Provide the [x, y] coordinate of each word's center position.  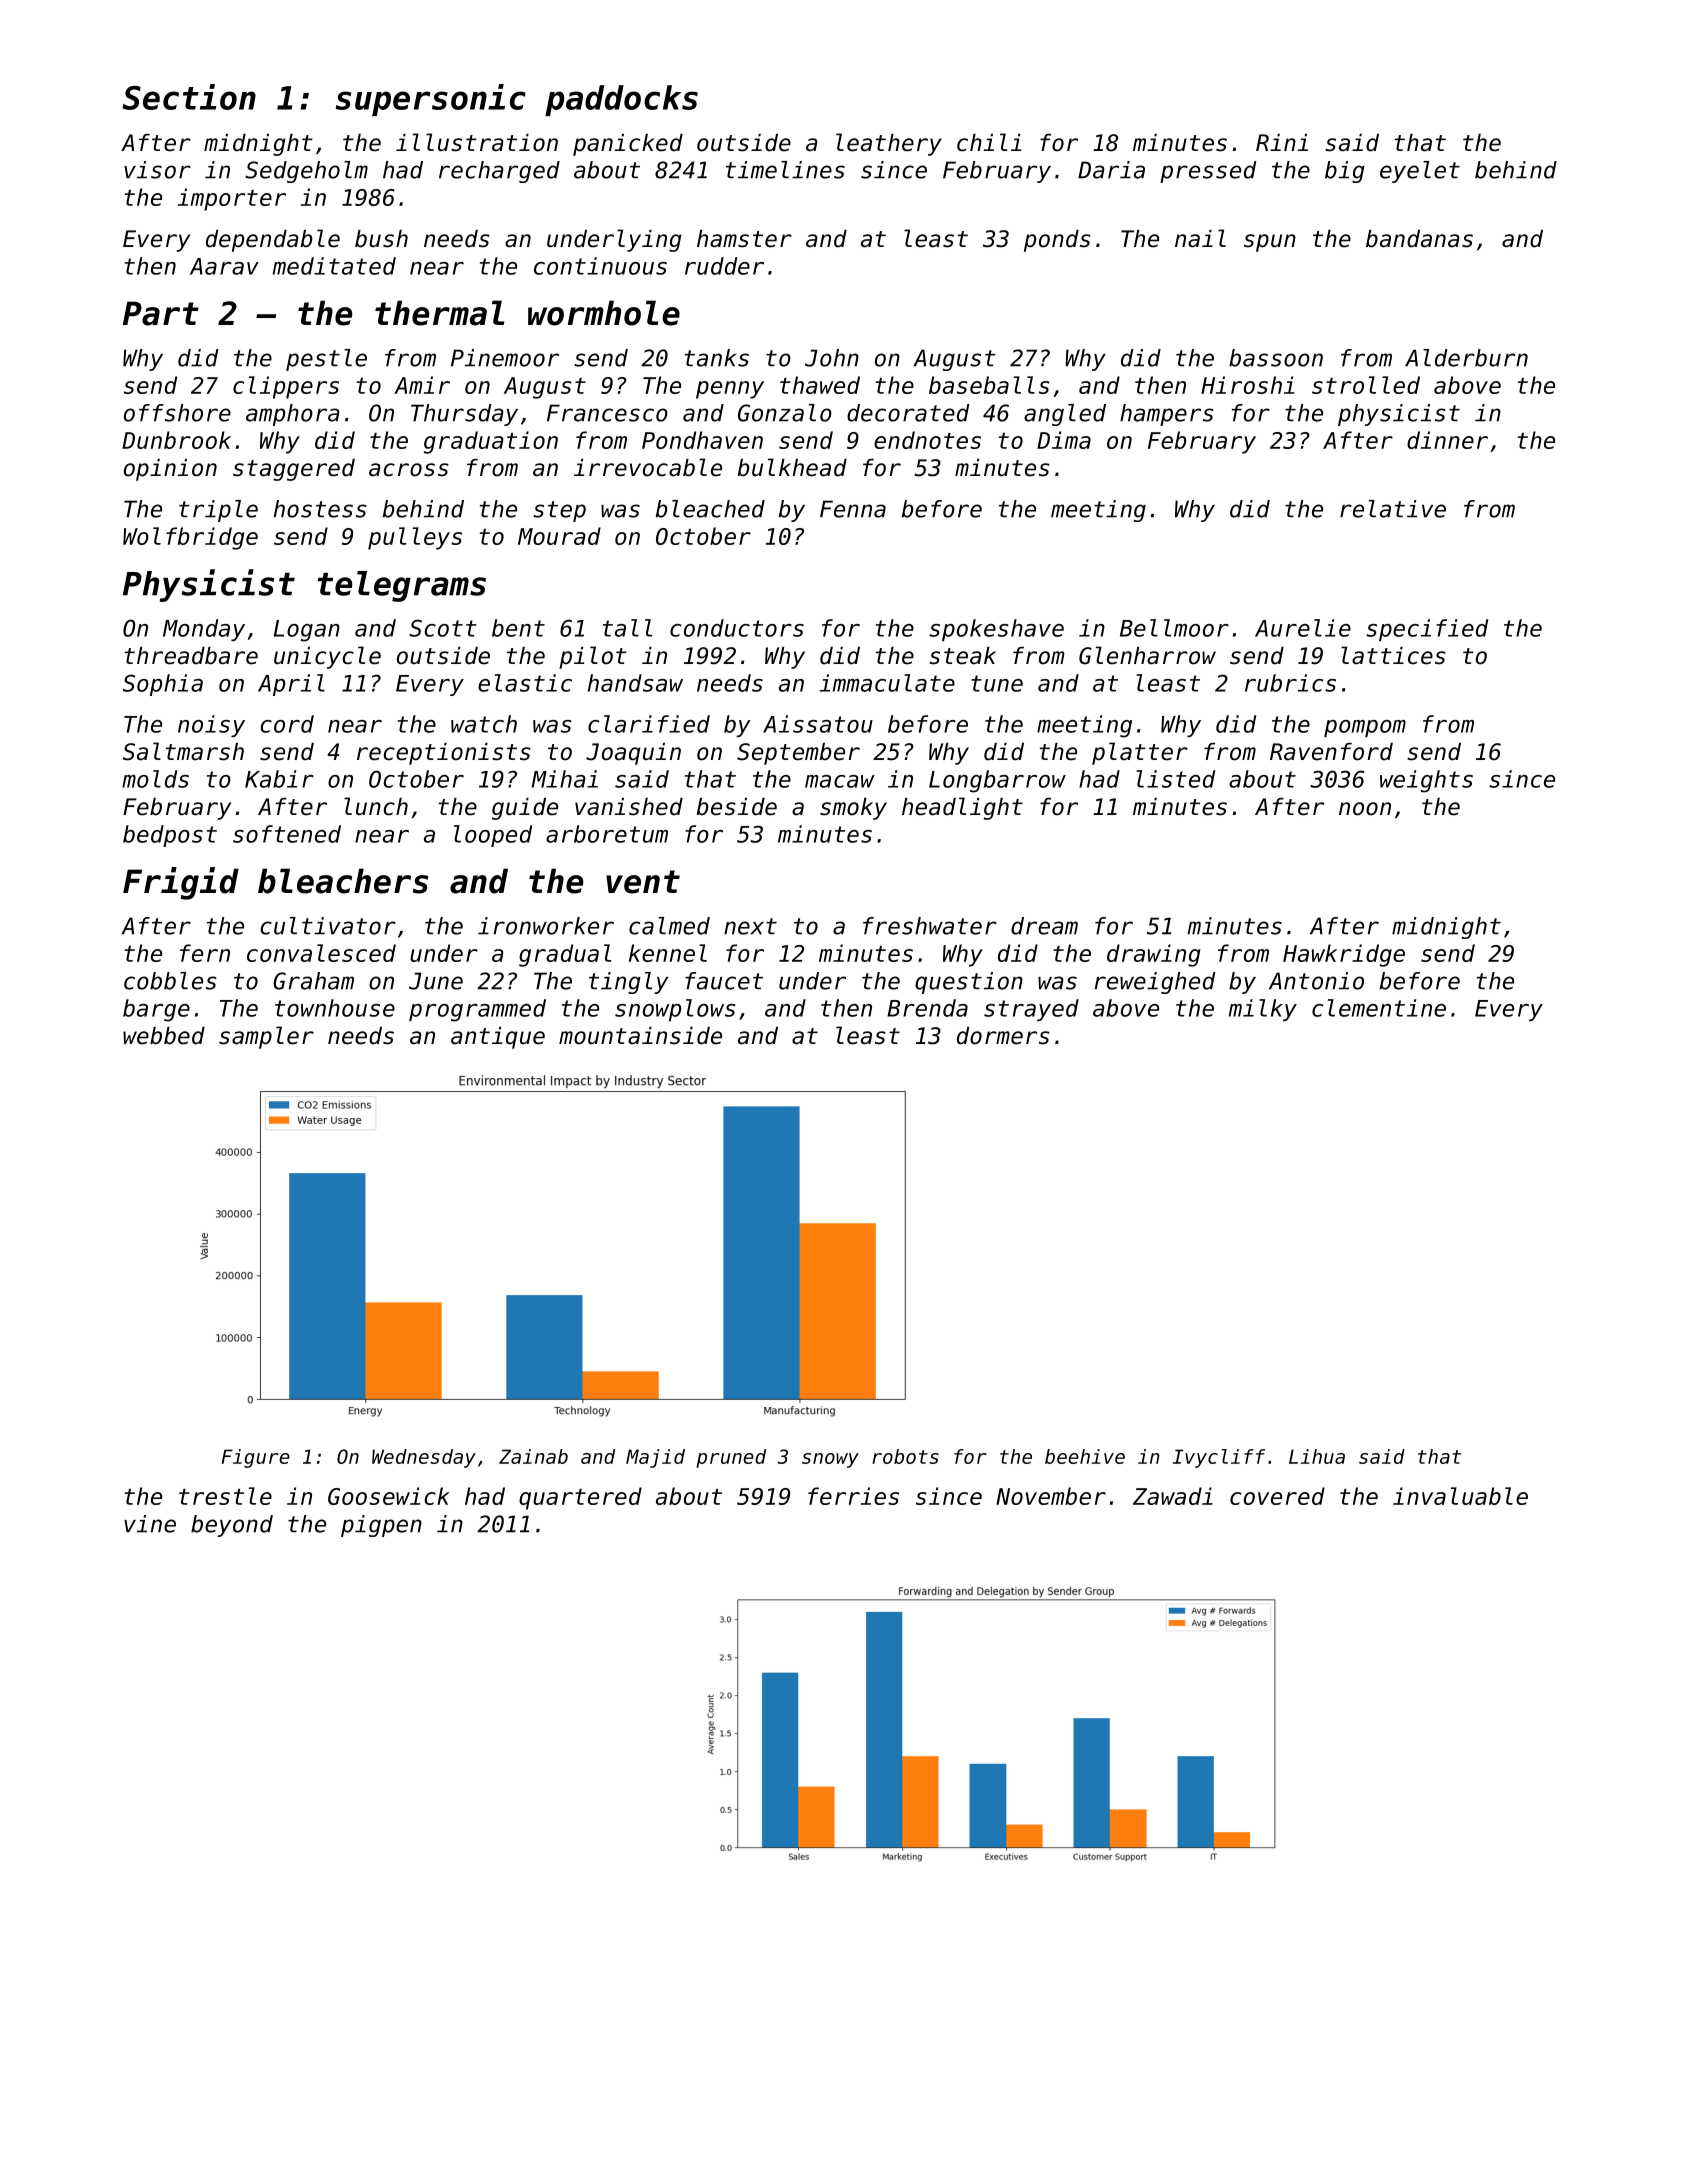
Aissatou [818, 724]
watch [484, 724]
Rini [1282, 142]
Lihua [1317, 1456]
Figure [256, 1458]
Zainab [533, 1456]
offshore [177, 413]
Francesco [607, 413]
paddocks [621, 100]
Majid [655, 1458]
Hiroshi [1247, 385]
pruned [731, 1458]
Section [189, 97]
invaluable [1460, 1496]
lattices [1393, 655]
